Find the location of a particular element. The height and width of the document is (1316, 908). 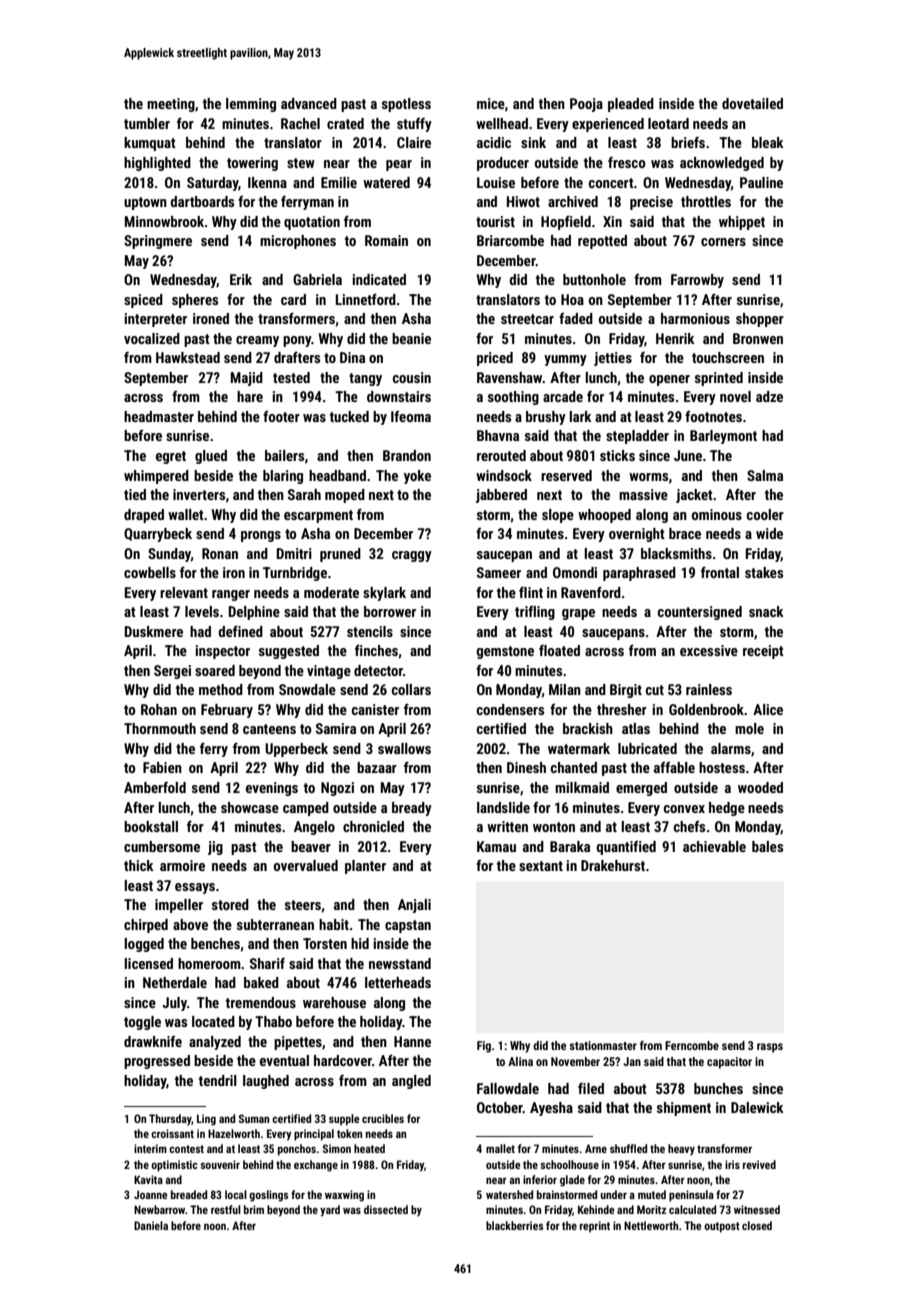

dovetailed is located at coordinates (752, 103).
